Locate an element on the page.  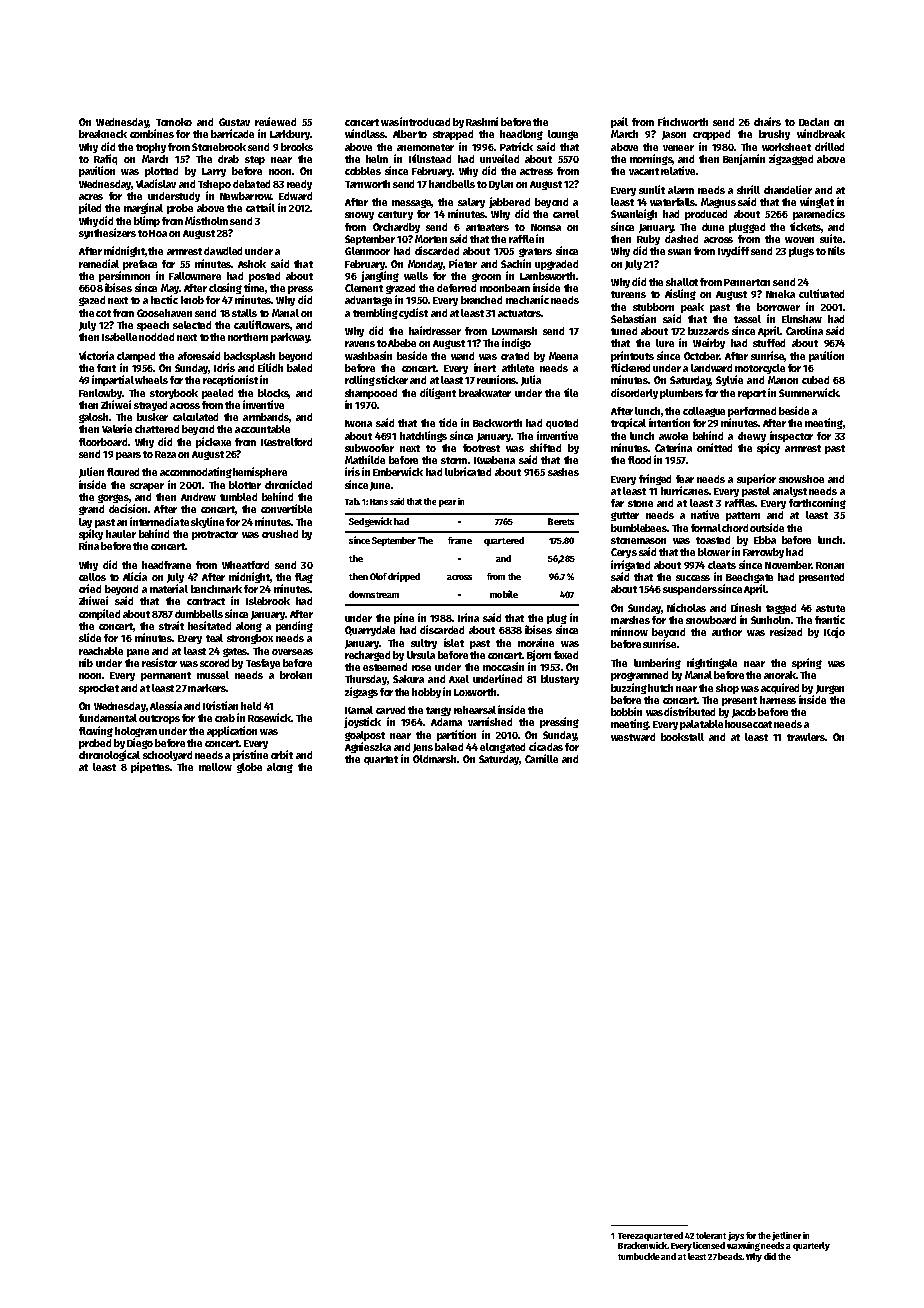
astute is located at coordinates (830, 608).
